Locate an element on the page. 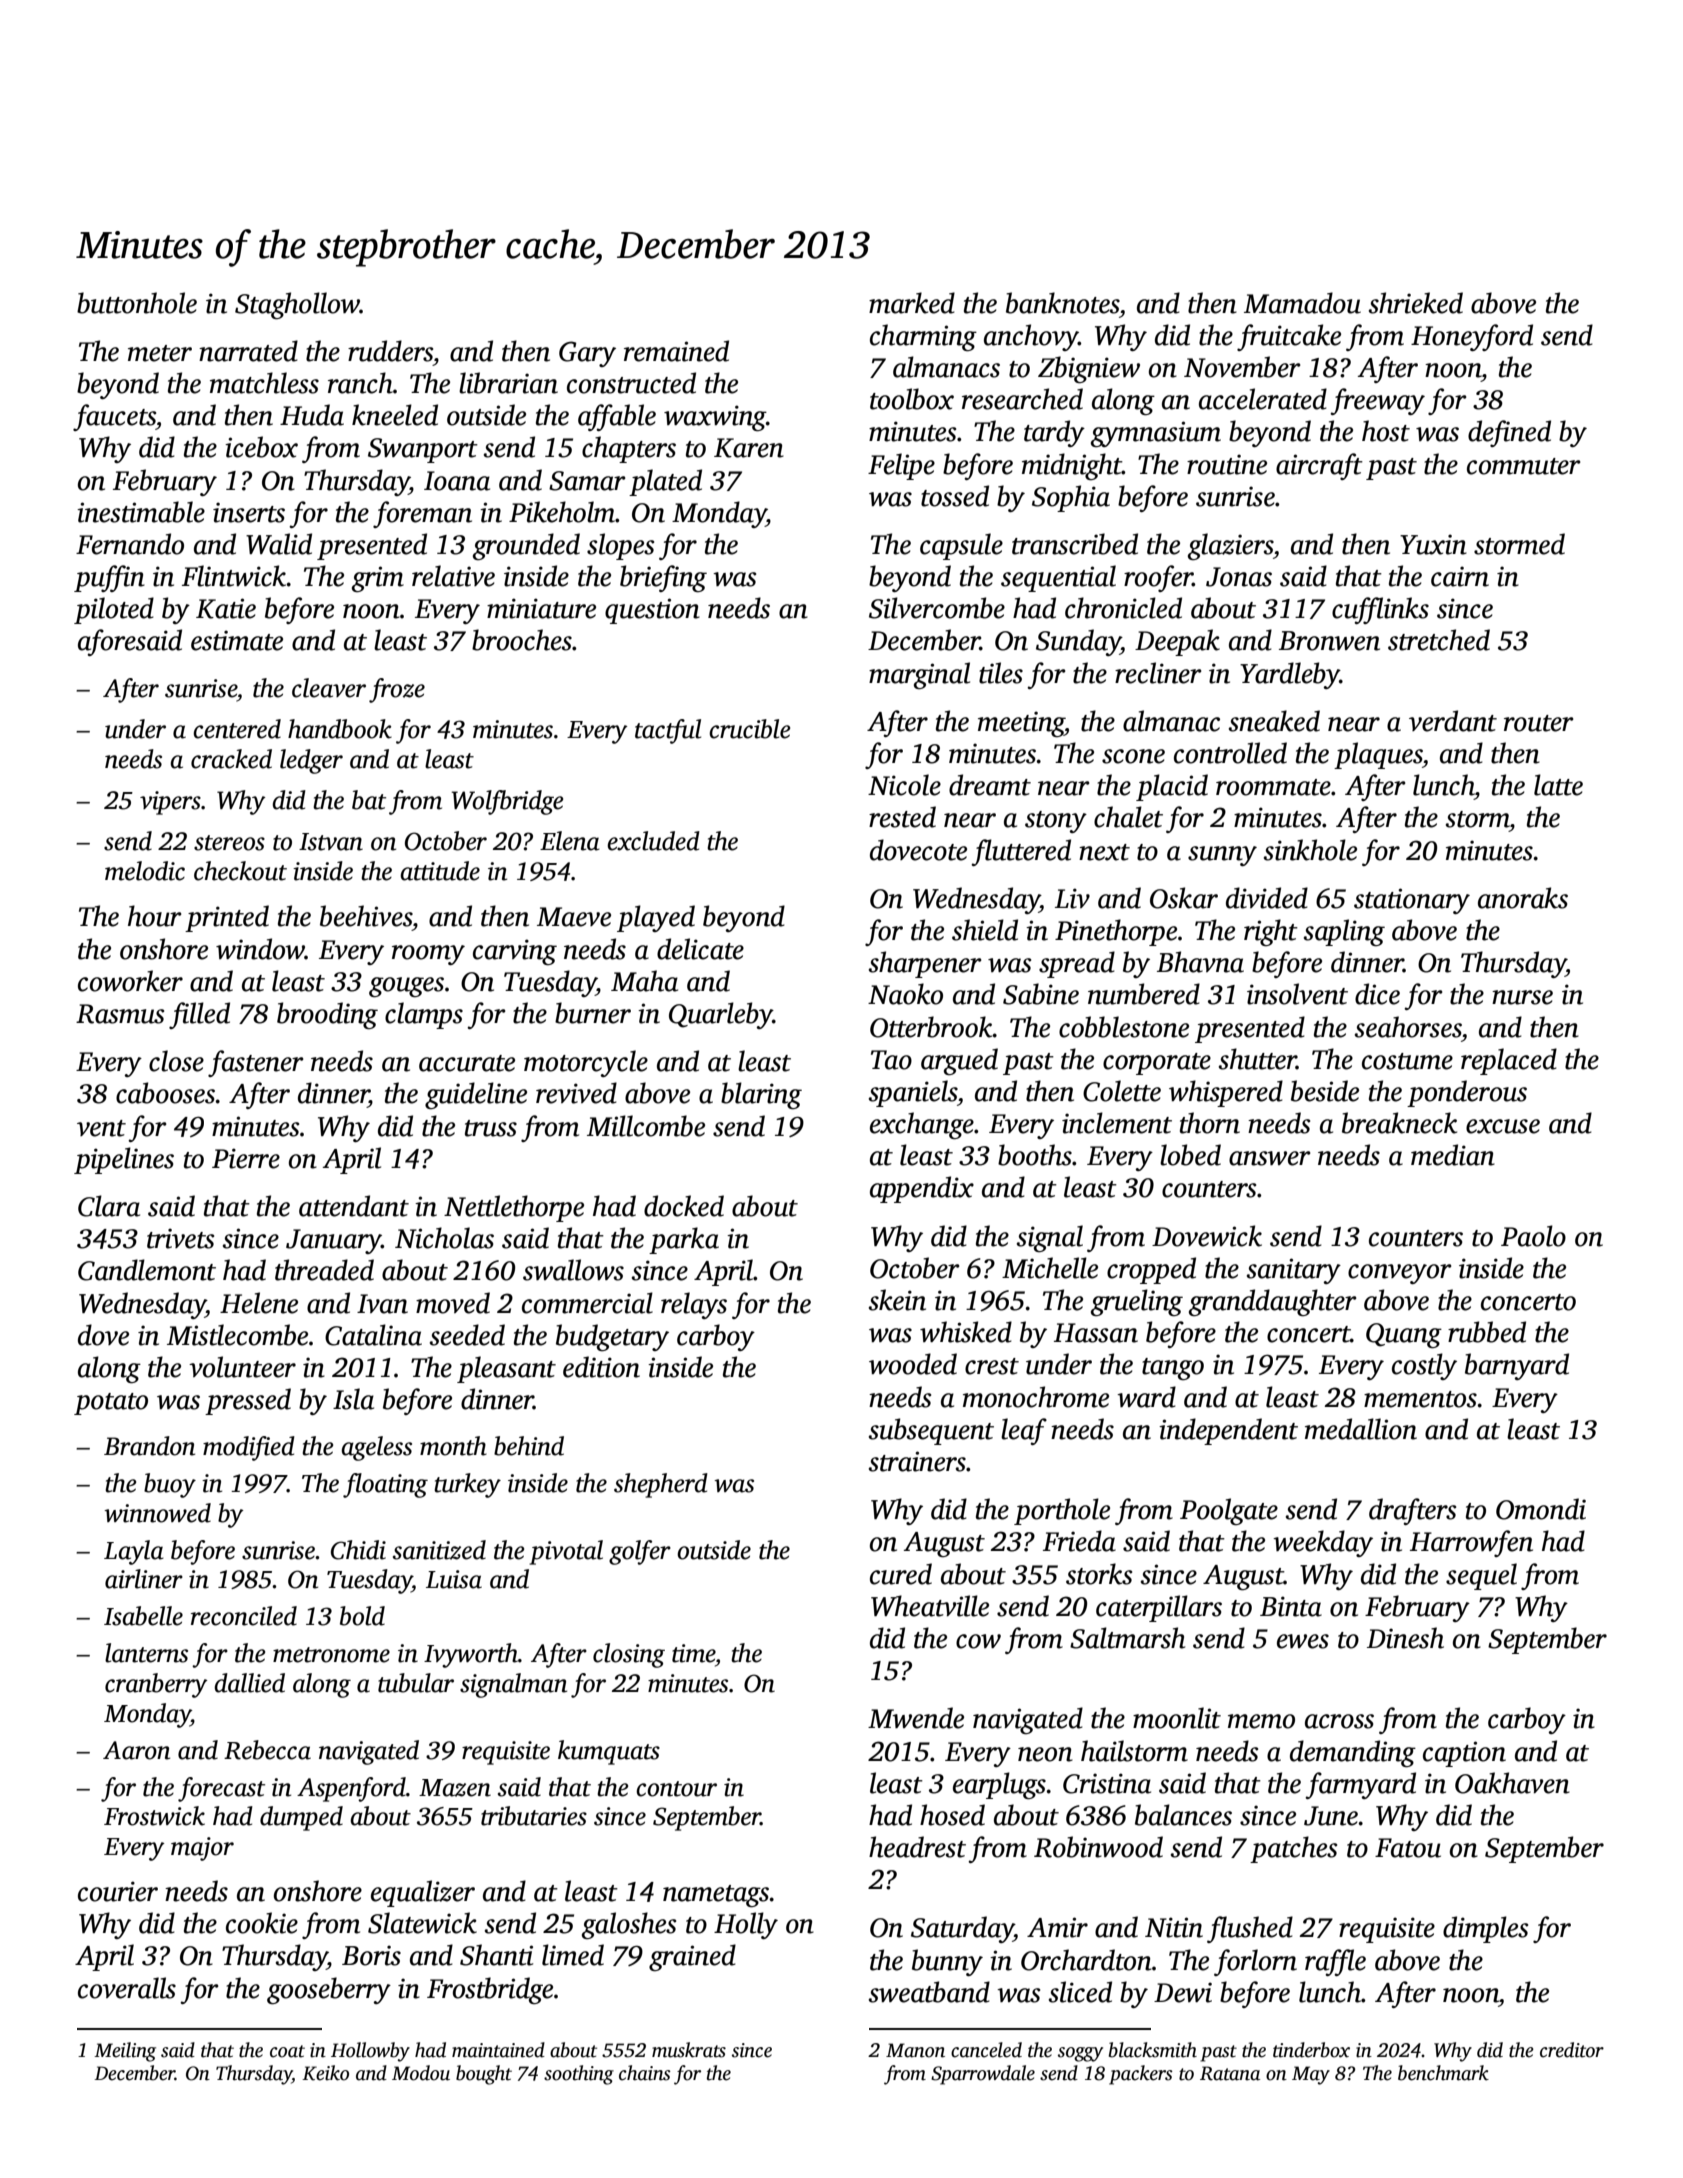 This document has height=2178, width=1683. shrieked is located at coordinates (1416, 303).
